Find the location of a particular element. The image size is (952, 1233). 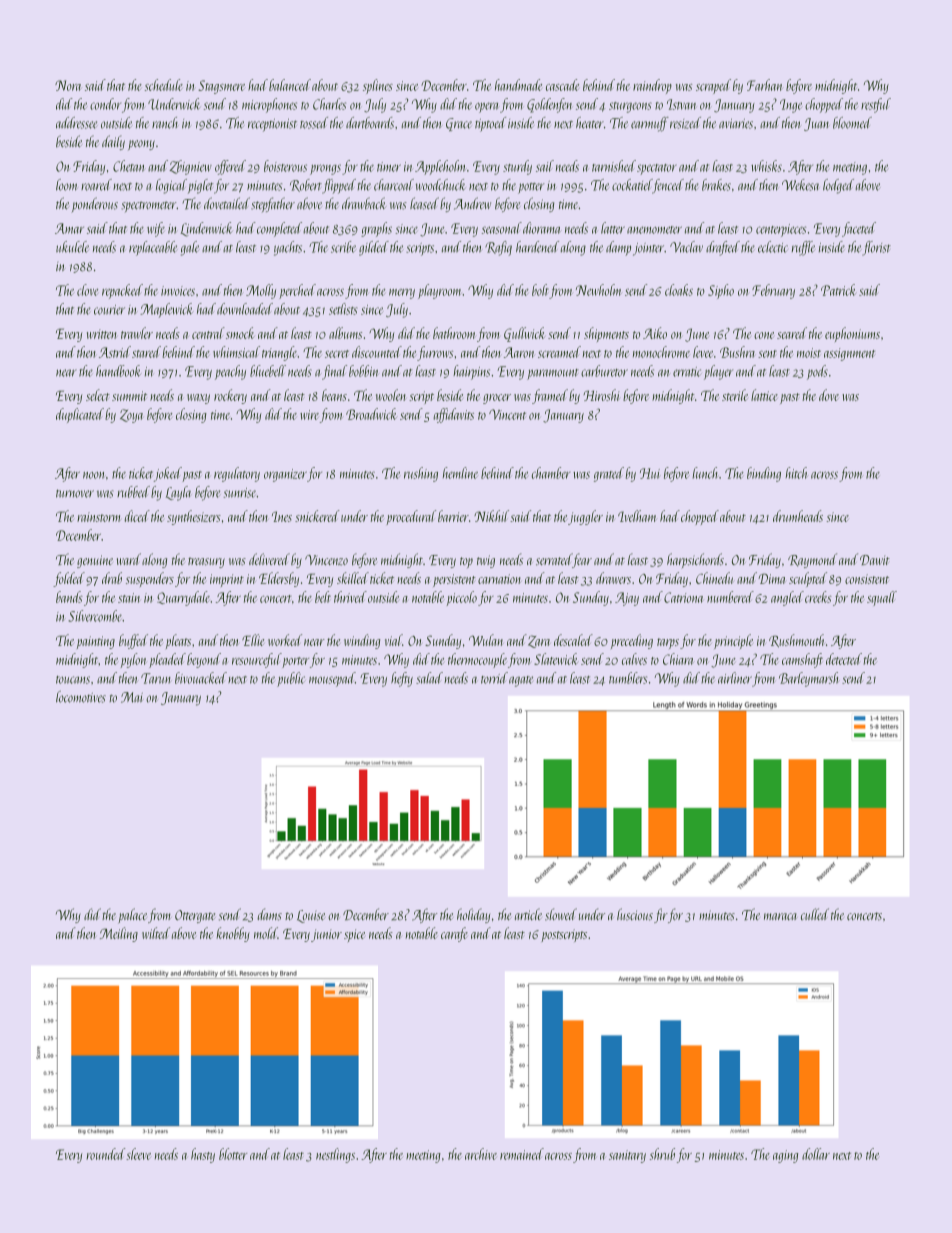

sturdy is located at coordinates (517, 167).
